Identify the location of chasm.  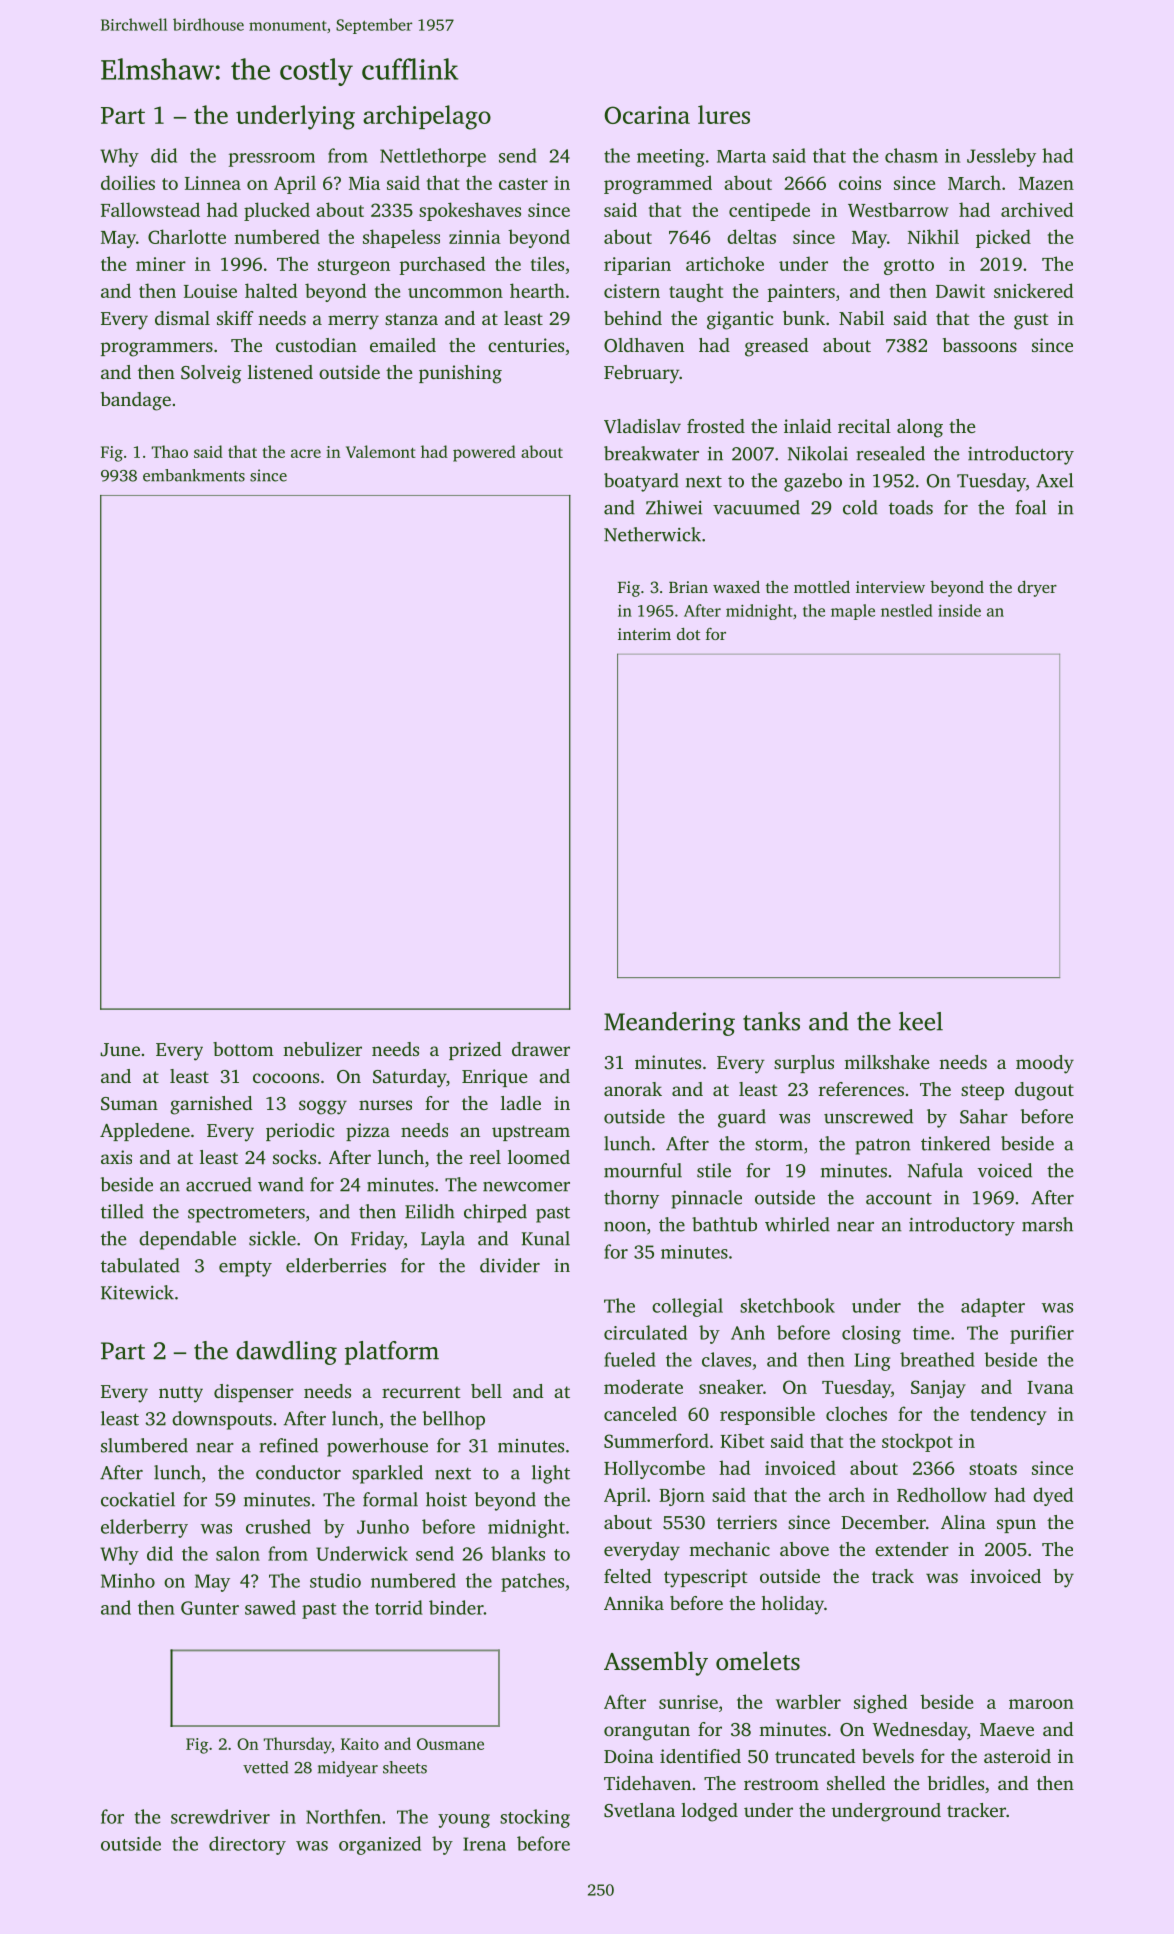
(911, 155).
